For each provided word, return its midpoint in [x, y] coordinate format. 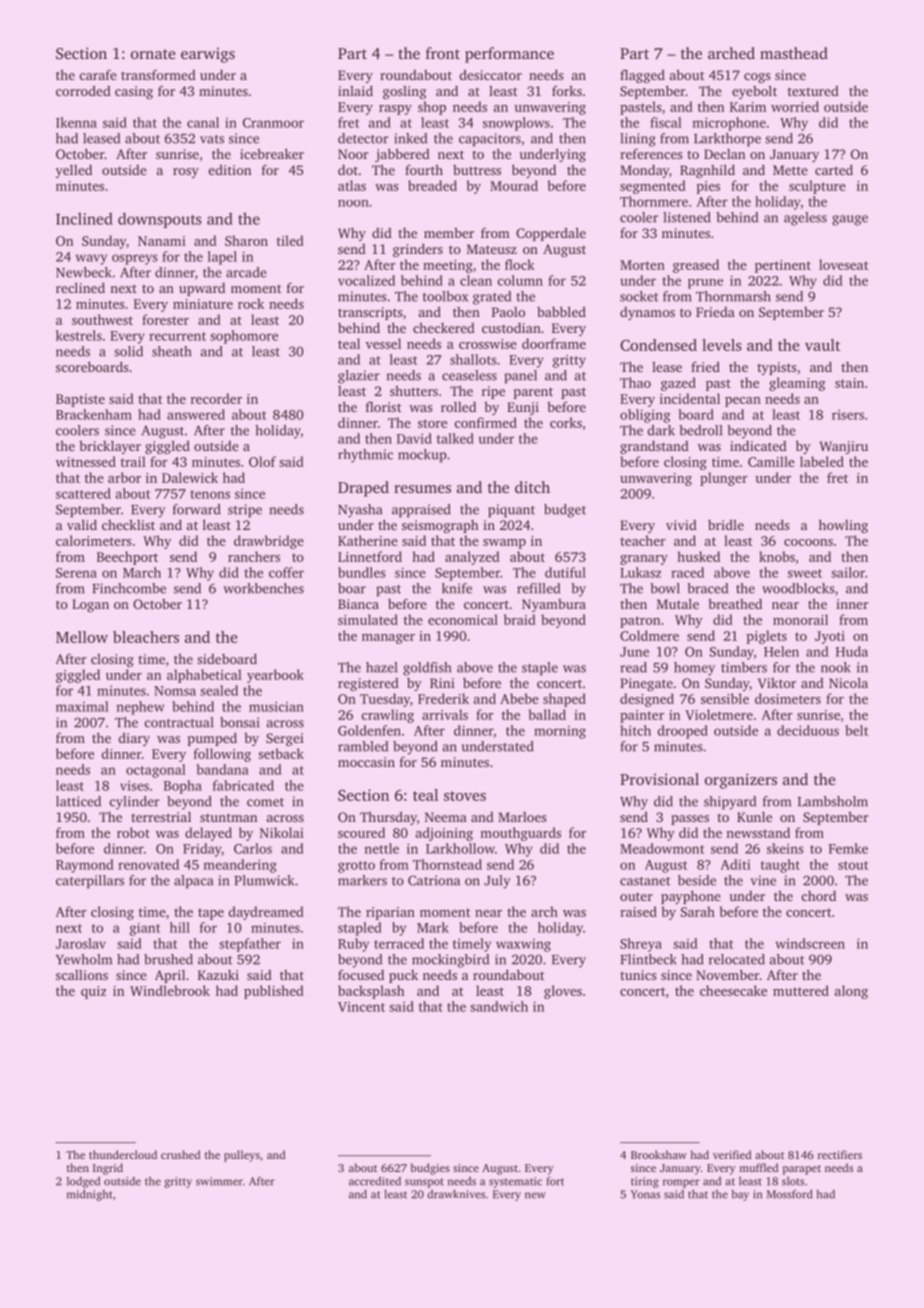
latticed [78, 801]
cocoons [808, 542]
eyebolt [754, 92]
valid [82, 524]
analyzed [472, 558]
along [851, 992]
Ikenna [76, 122]
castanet [645, 881]
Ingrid [108, 1169]
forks [567, 91]
